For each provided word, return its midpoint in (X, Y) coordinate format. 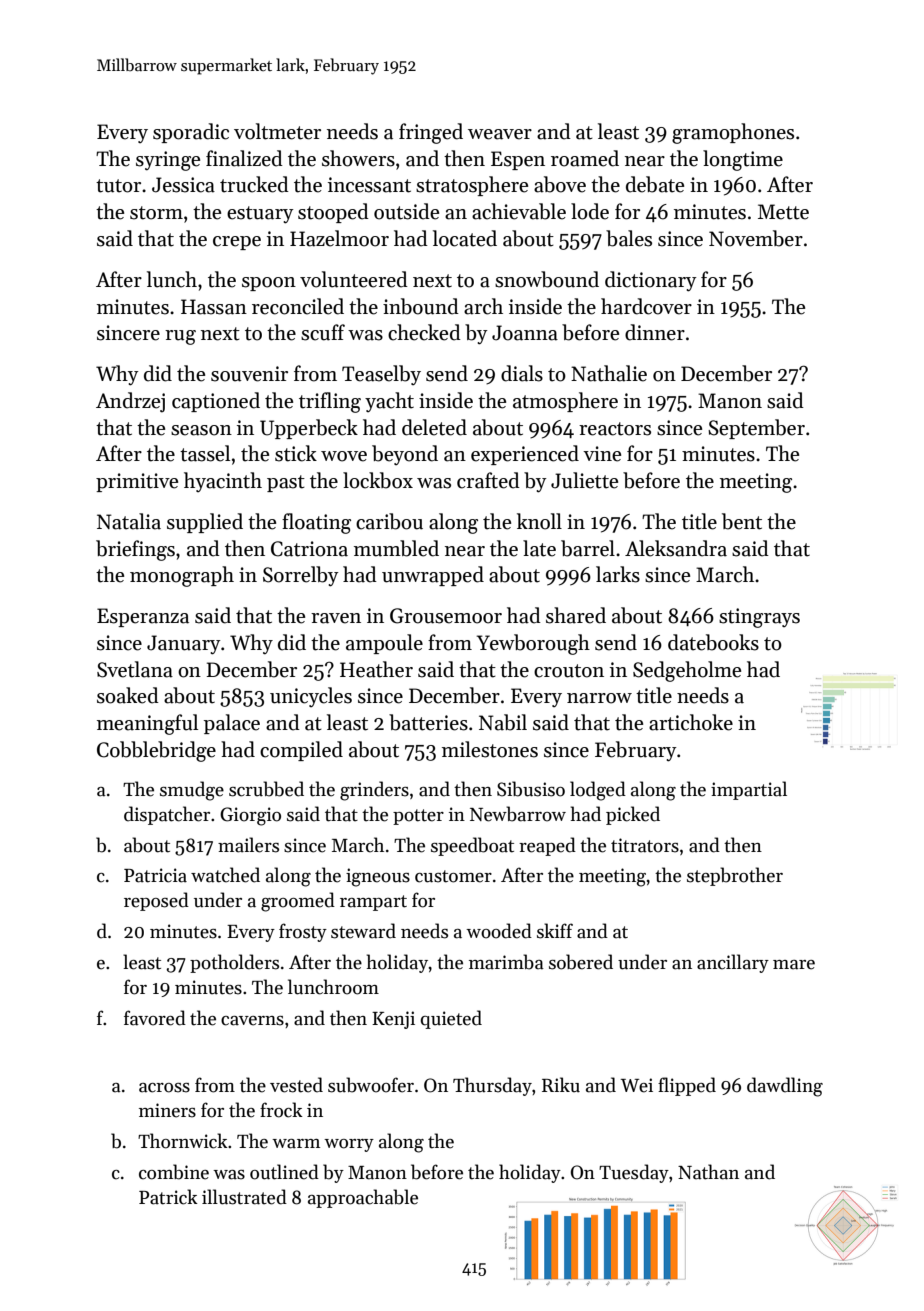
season (201, 430)
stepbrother (735, 876)
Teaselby (381, 375)
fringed (431, 133)
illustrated (244, 1197)
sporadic (191, 133)
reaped (547, 846)
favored (155, 1018)
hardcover (646, 306)
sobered (581, 962)
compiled (301, 751)
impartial (749, 790)
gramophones (733, 133)
